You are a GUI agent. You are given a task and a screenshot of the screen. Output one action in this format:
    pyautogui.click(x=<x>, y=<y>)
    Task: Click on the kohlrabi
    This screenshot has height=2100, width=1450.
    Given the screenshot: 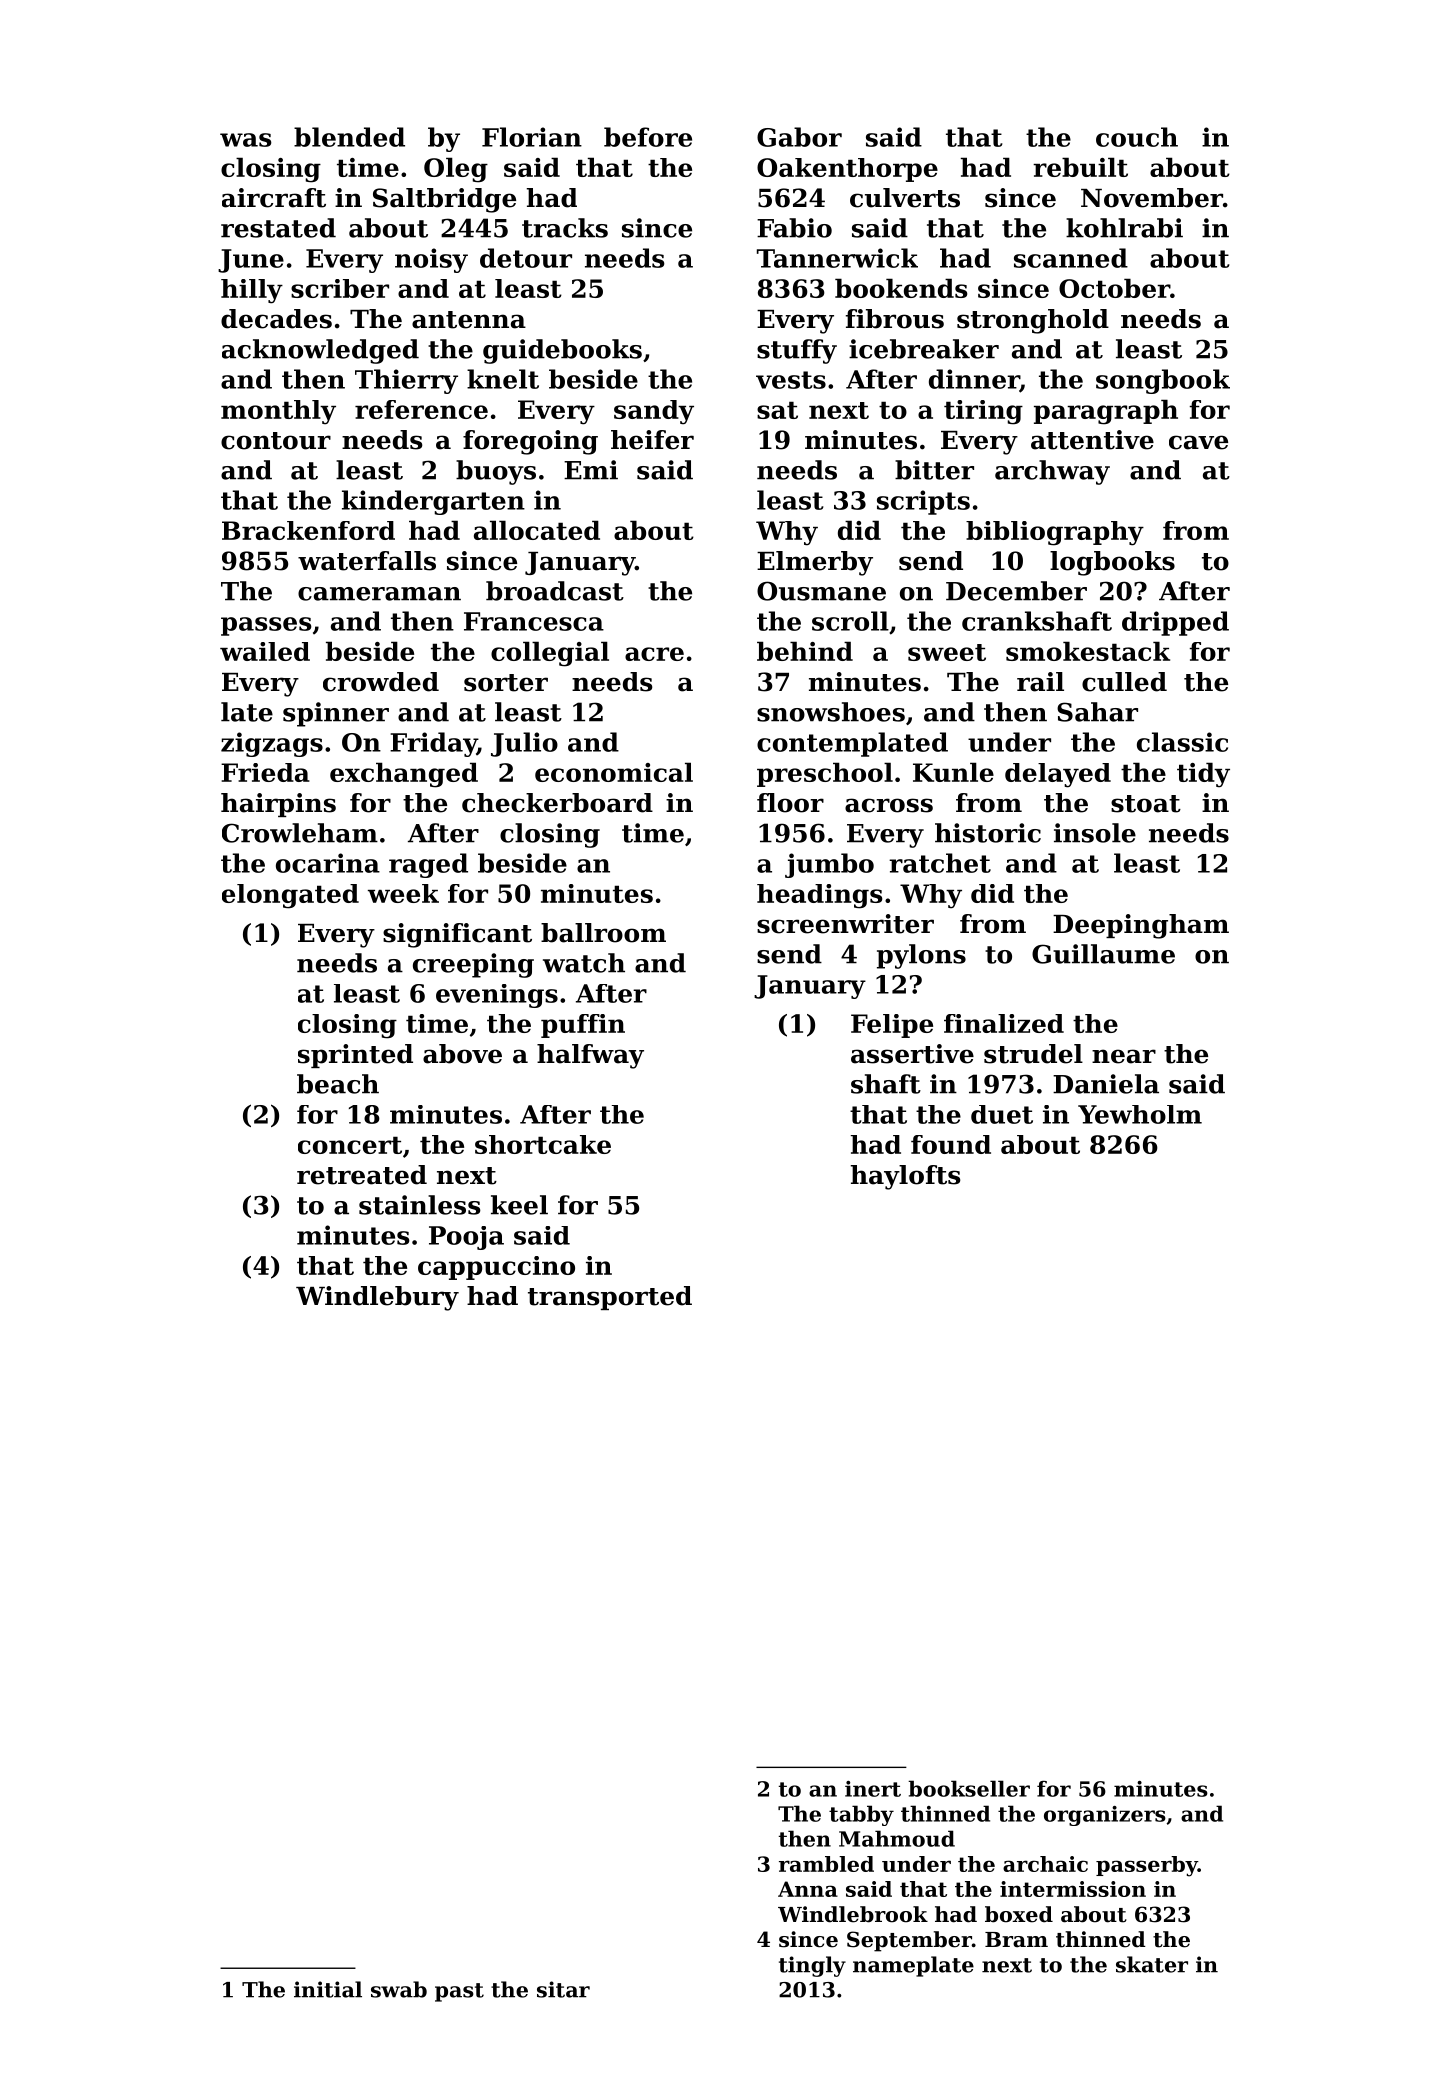 What is the action you would take?
    pyautogui.click(x=1124, y=228)
